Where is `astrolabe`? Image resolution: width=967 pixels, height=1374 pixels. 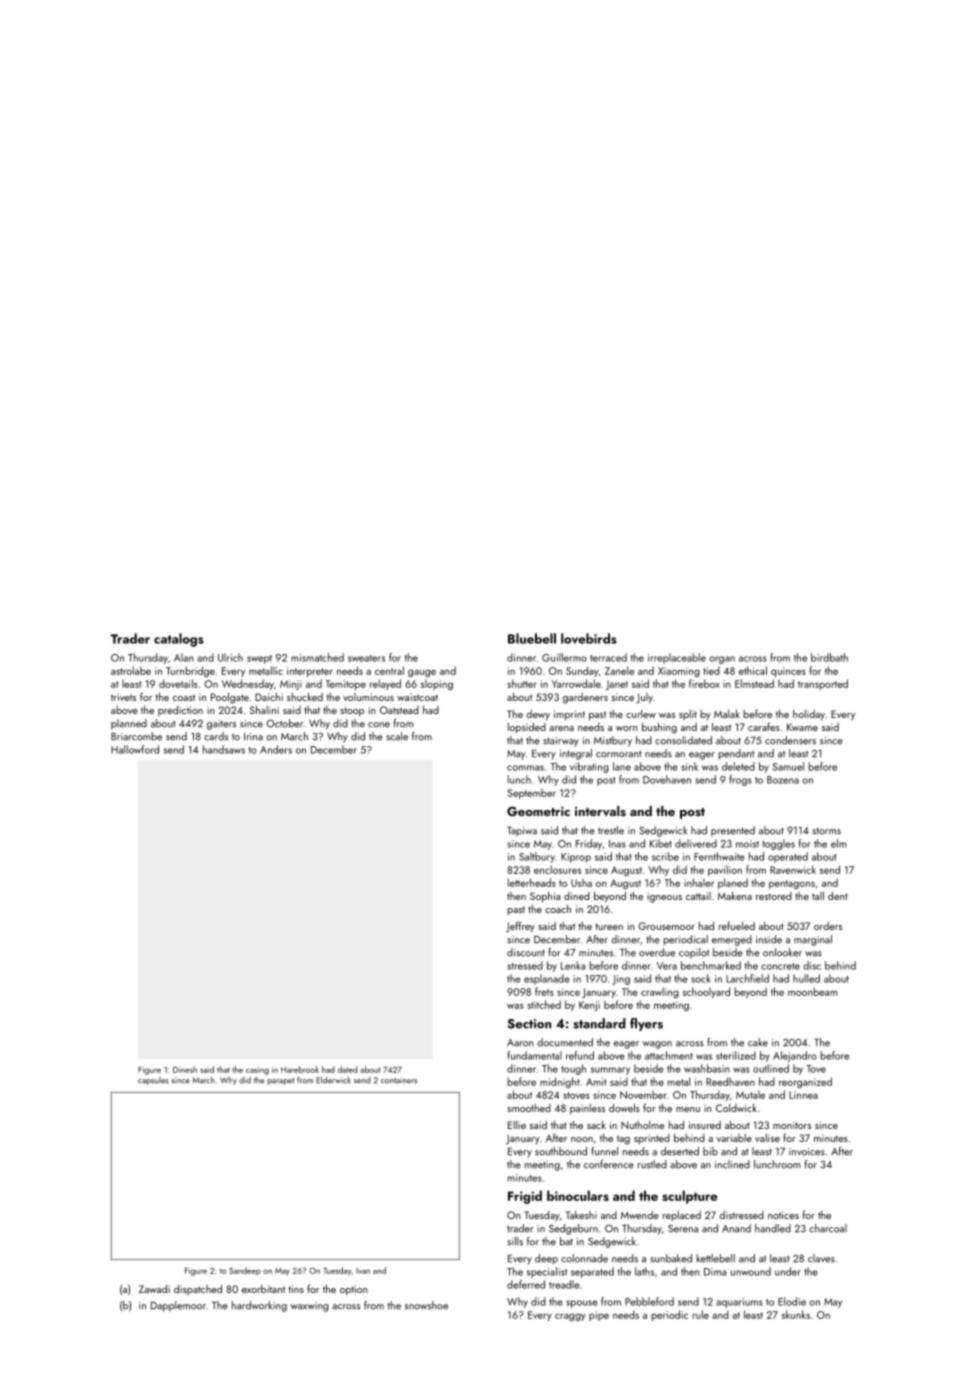 astrolabe is located at coordinates (131, 670).
